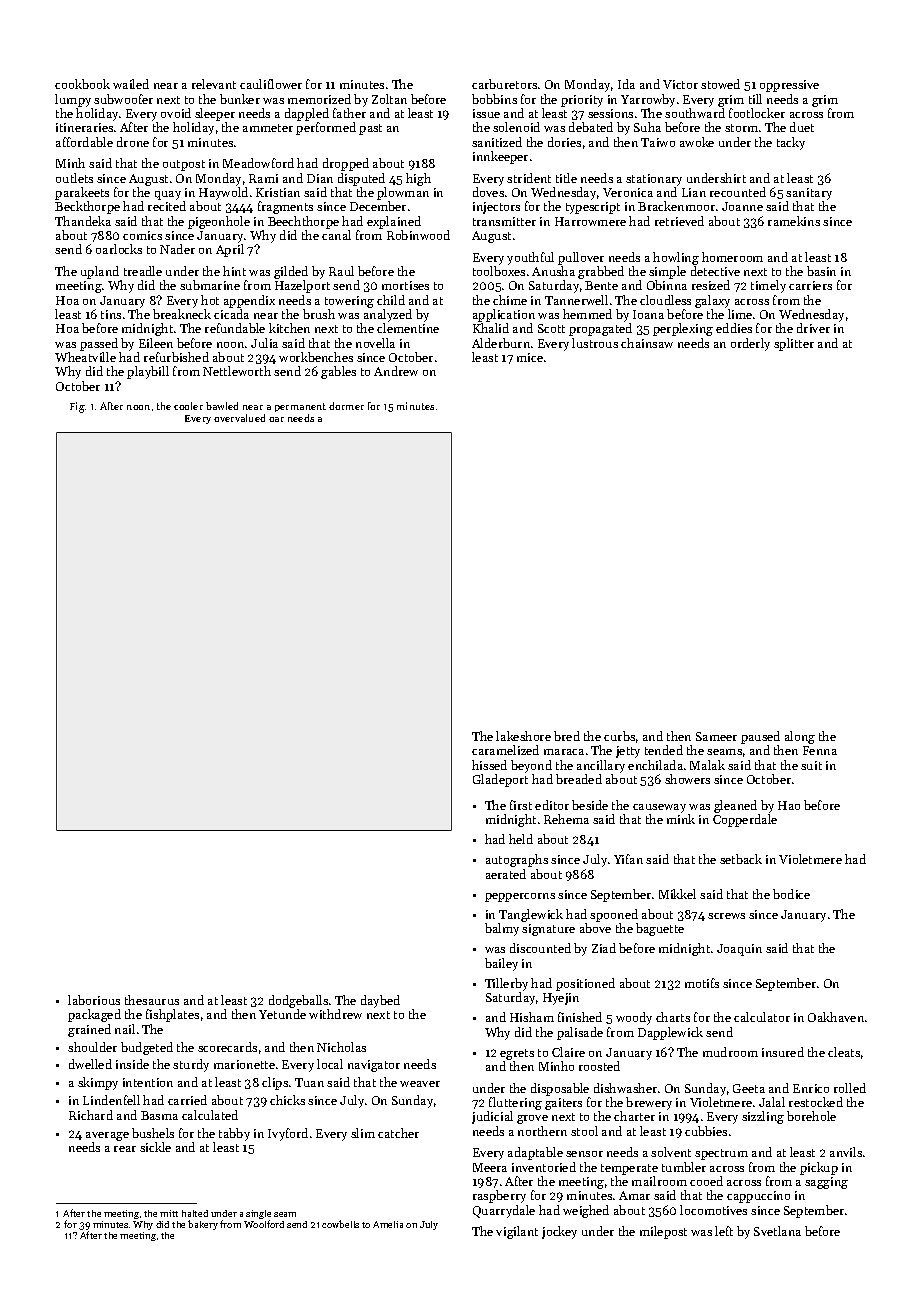 The height and width of the screenshot is (1308, 924). What do you see at coordinates (763, 1117) in the screenshot?
I see `sizzling` at bounding box center [763, 1117].
